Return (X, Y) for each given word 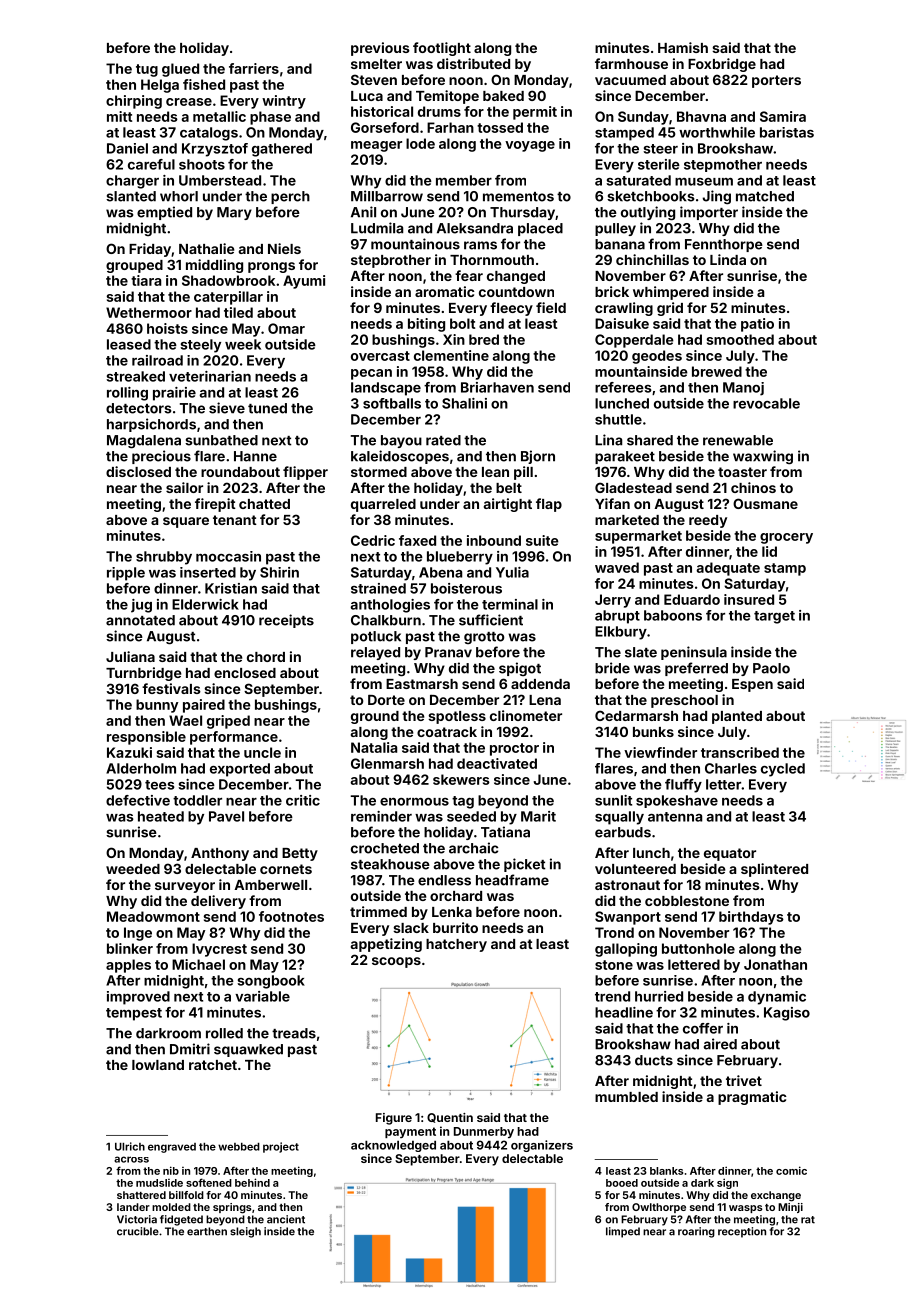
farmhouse (631, 63)
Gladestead (633, 487)
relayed (375, 653)
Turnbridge (144, 674)
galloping (626, 950)
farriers (254, 68)
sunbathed (221, 440)
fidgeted (181, 1220)
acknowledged (393, 1146)
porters (776, 81)
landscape (386, 389)
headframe (512, 880)
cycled (783, 770)
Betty (300, 854)
